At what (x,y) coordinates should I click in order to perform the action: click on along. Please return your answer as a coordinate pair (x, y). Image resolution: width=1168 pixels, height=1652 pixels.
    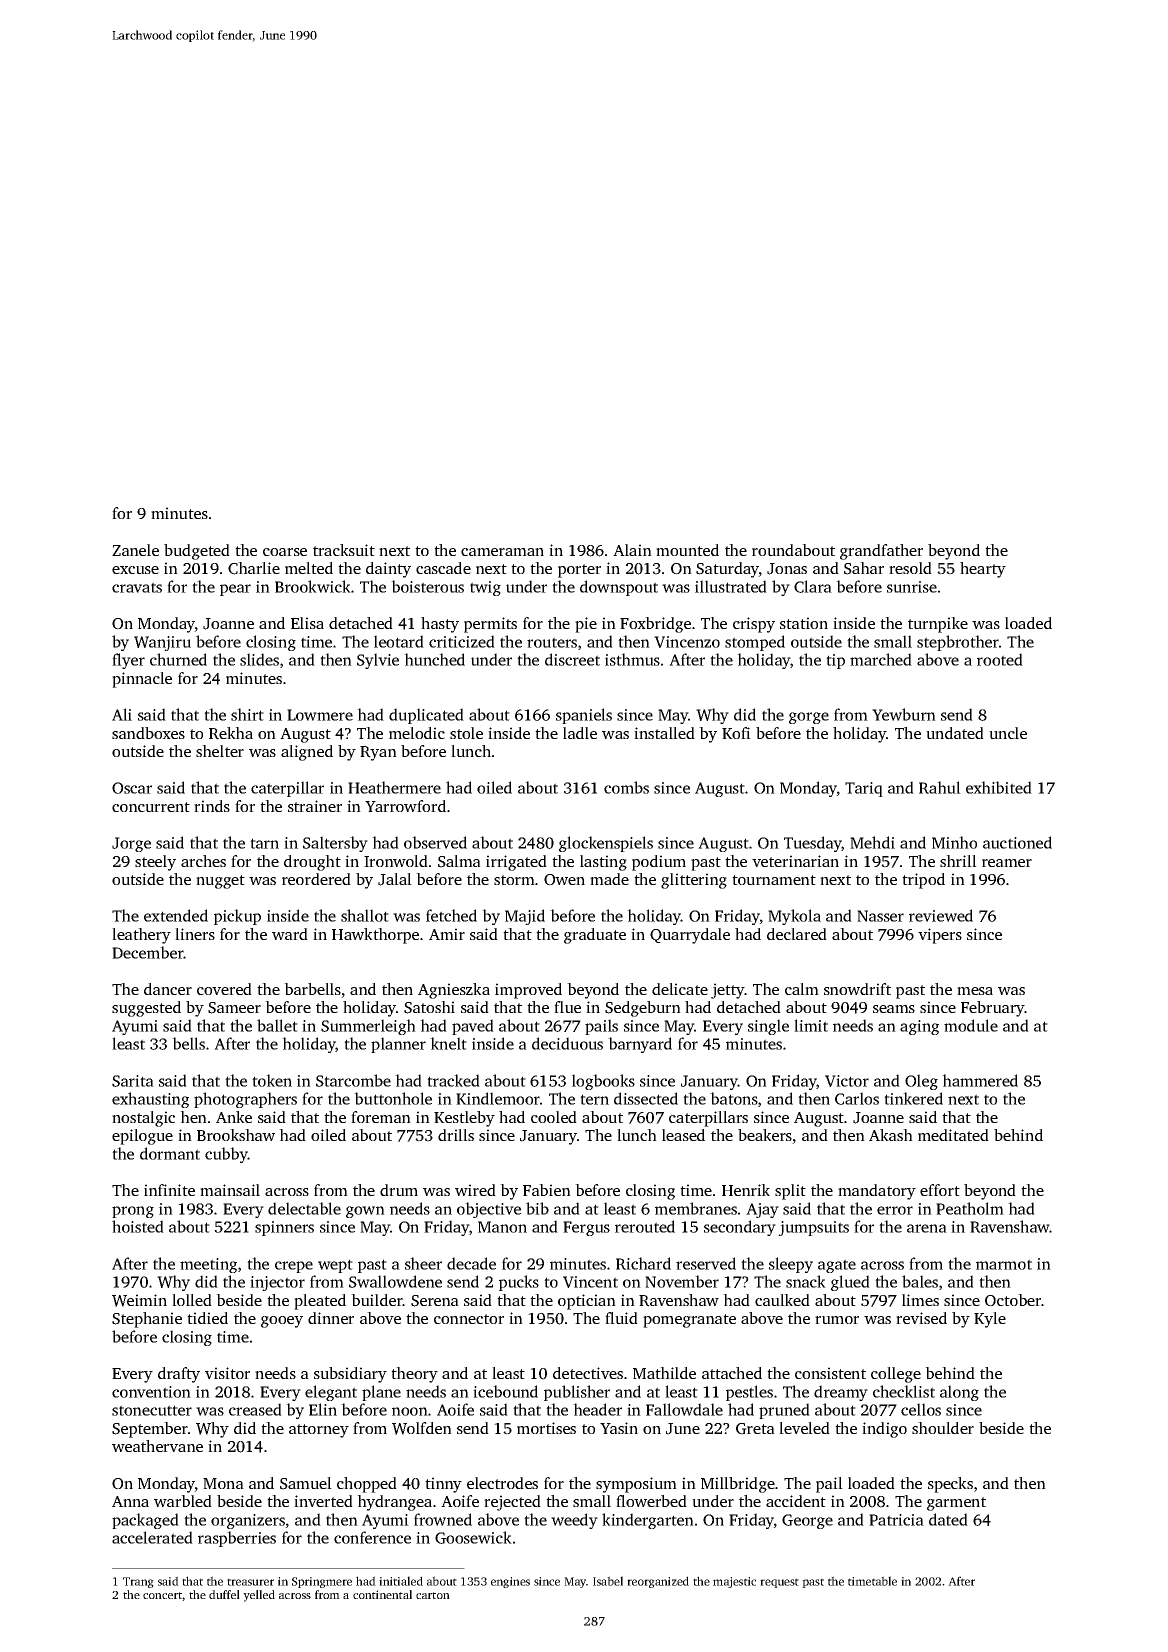
    Looking at the image, I should click on (959, 1393).
